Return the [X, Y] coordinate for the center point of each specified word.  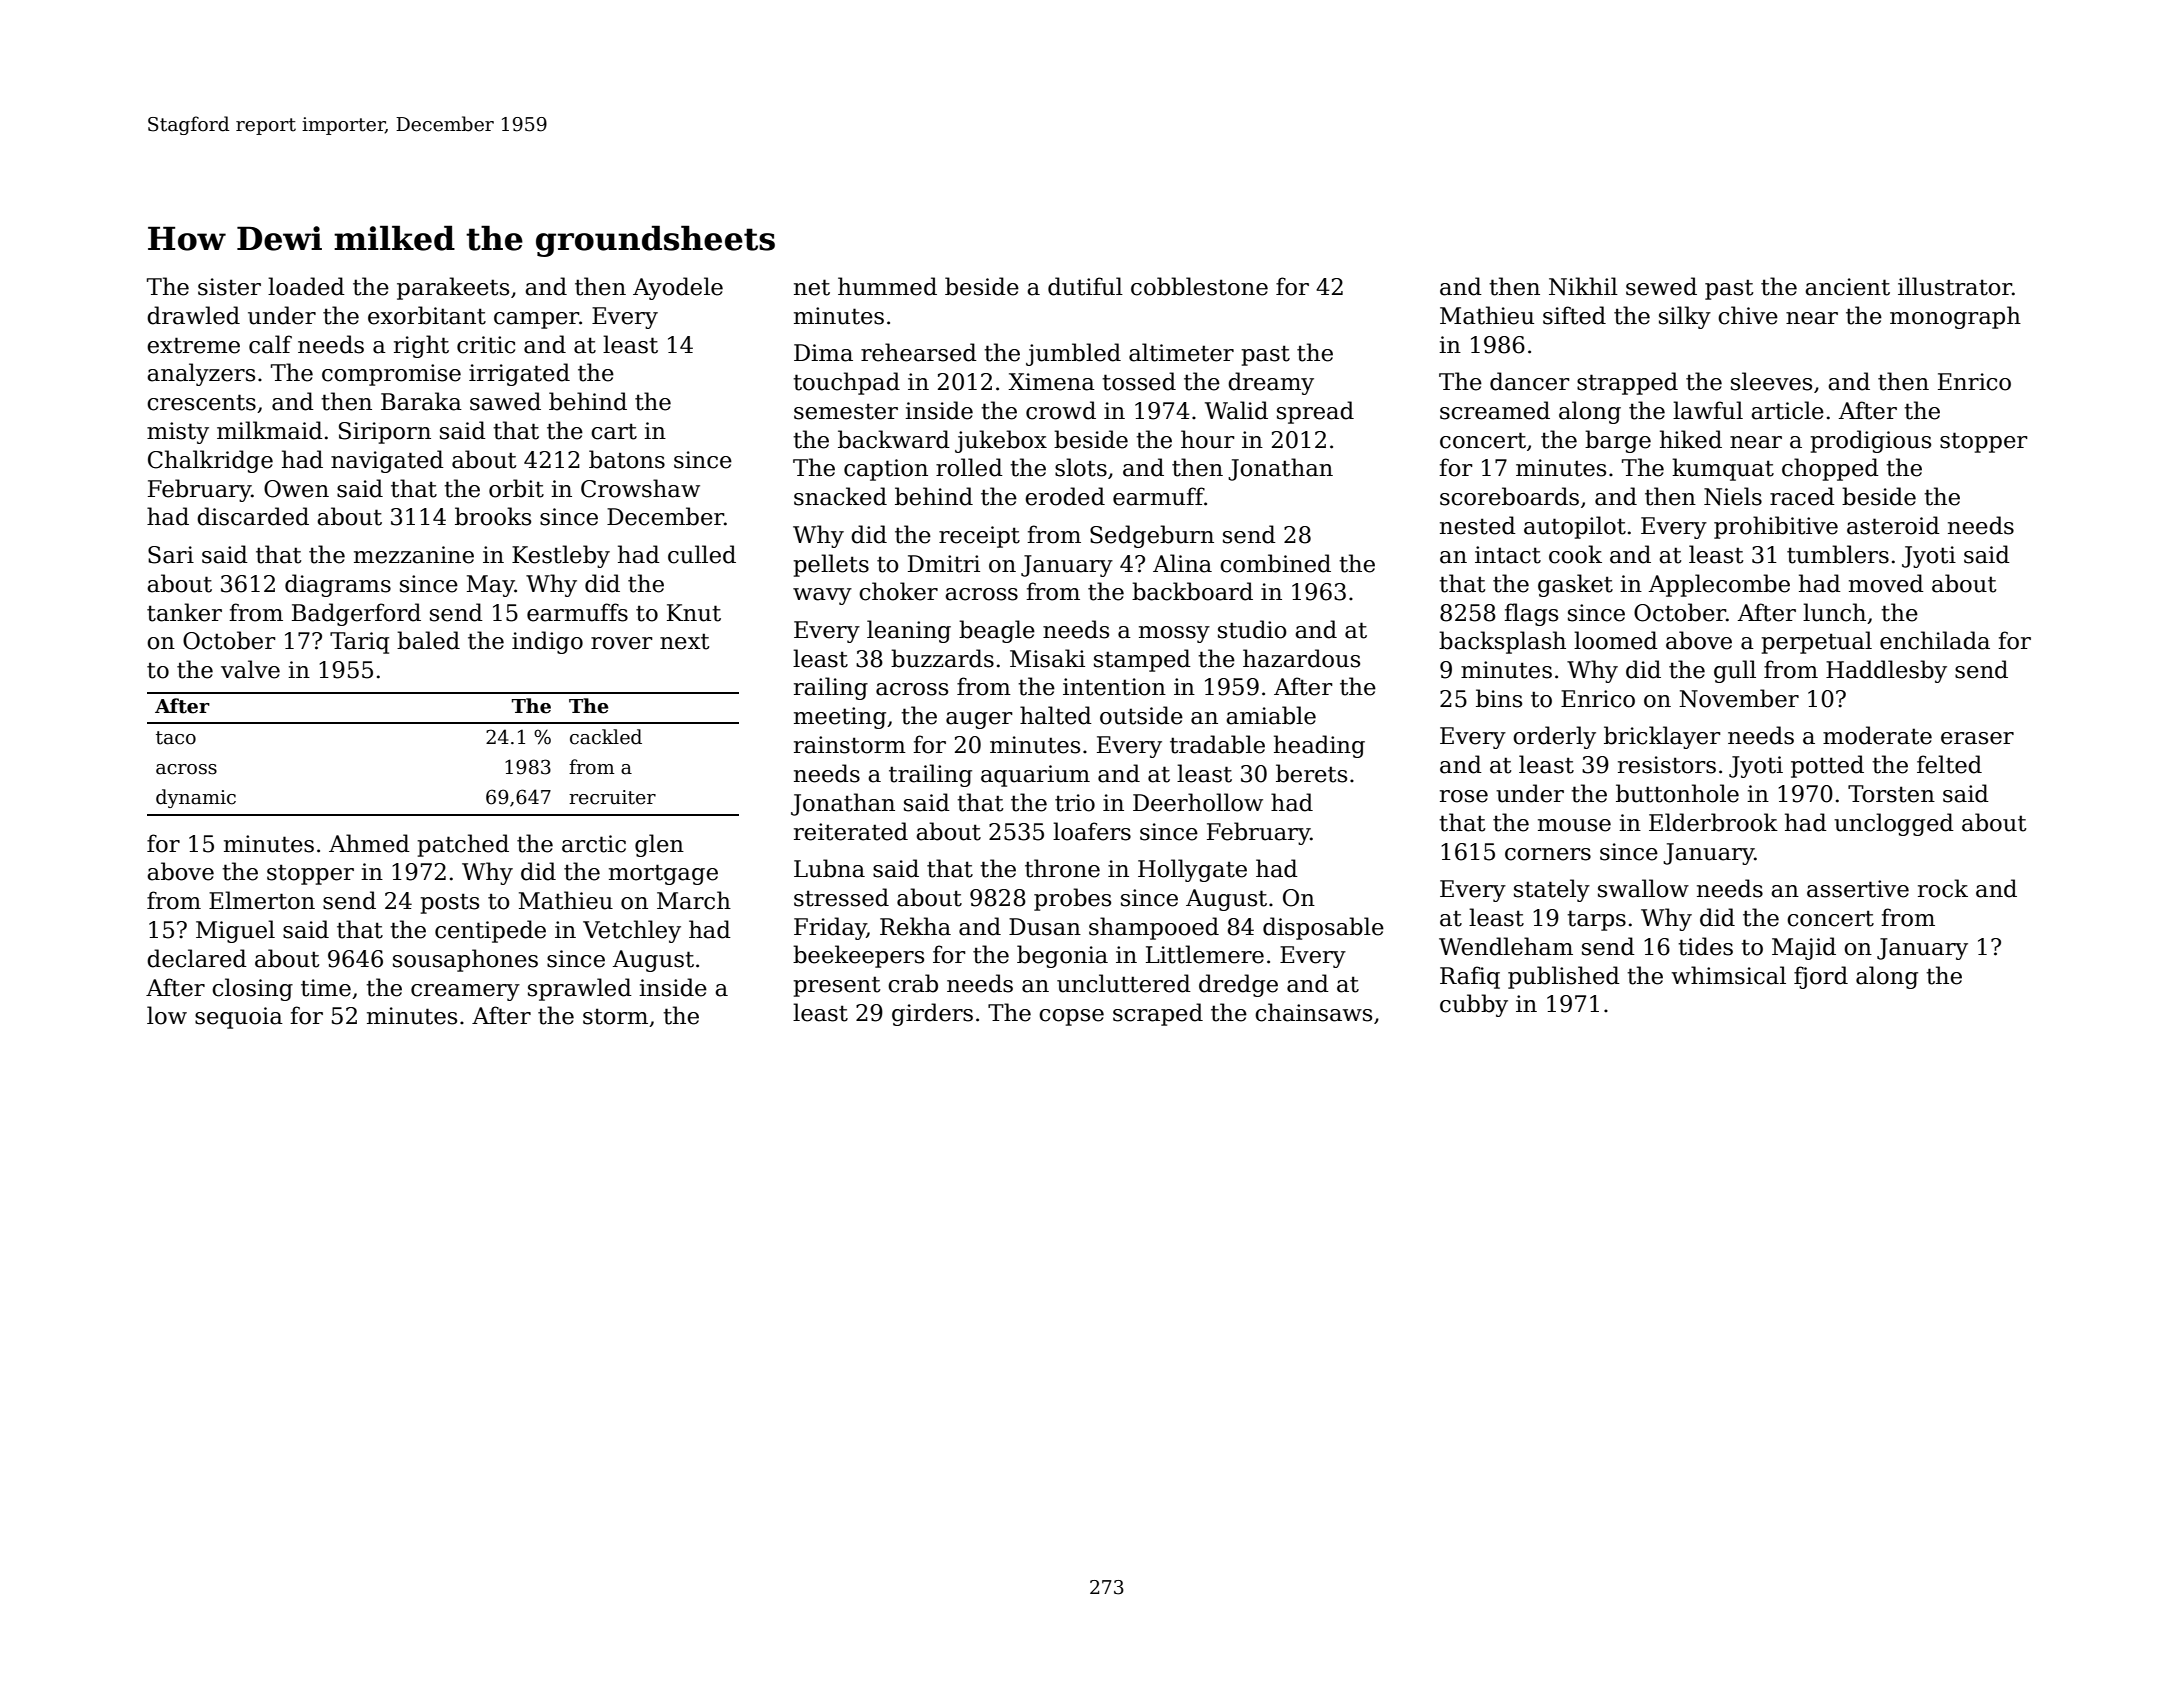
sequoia [239, 1018]
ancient [1847, 287]
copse [1071, 1017]
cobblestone [1199, 286]
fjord [1821, 977]
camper [536, 320]
